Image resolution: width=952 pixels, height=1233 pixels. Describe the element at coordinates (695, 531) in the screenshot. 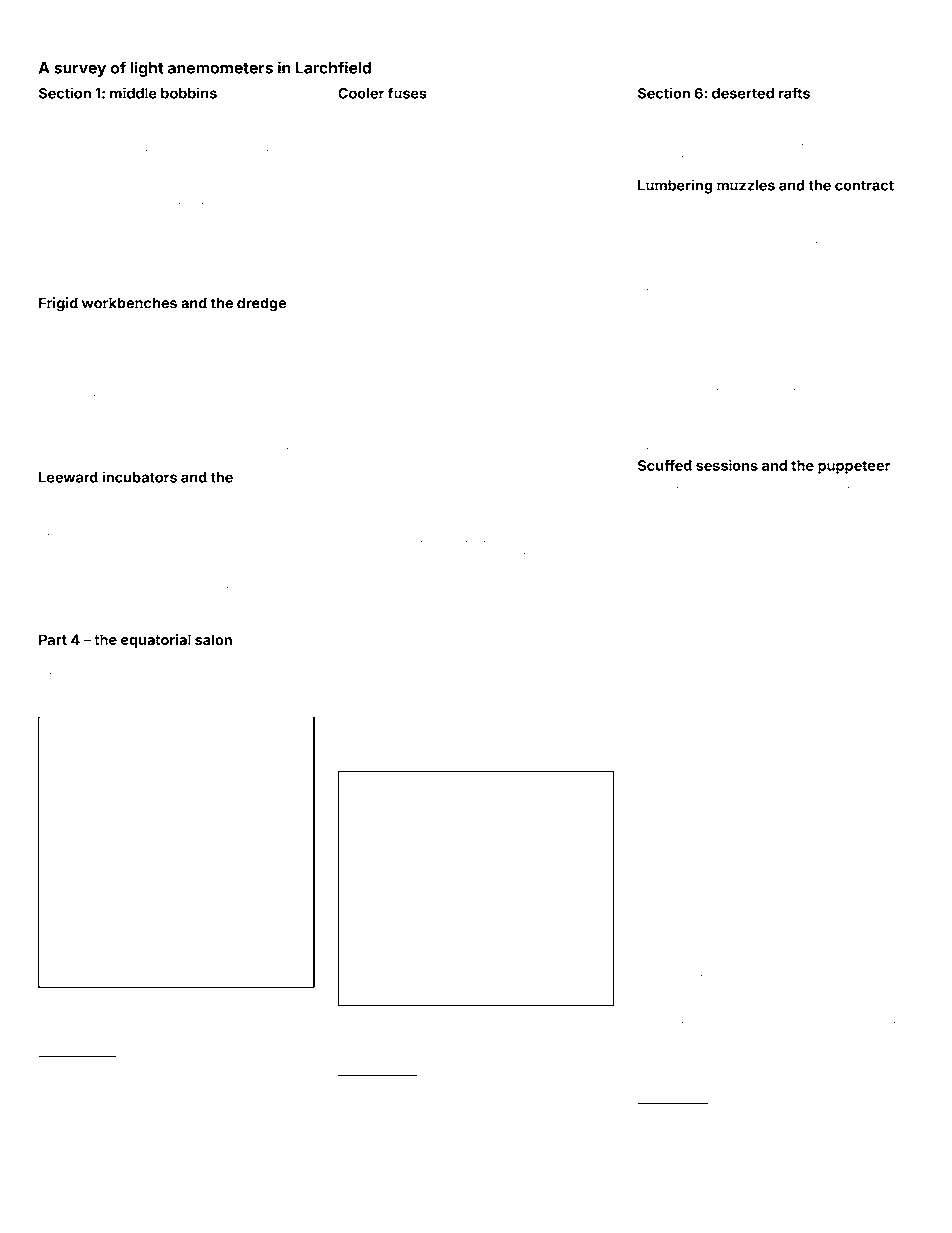

I see `shelves` at that location.
